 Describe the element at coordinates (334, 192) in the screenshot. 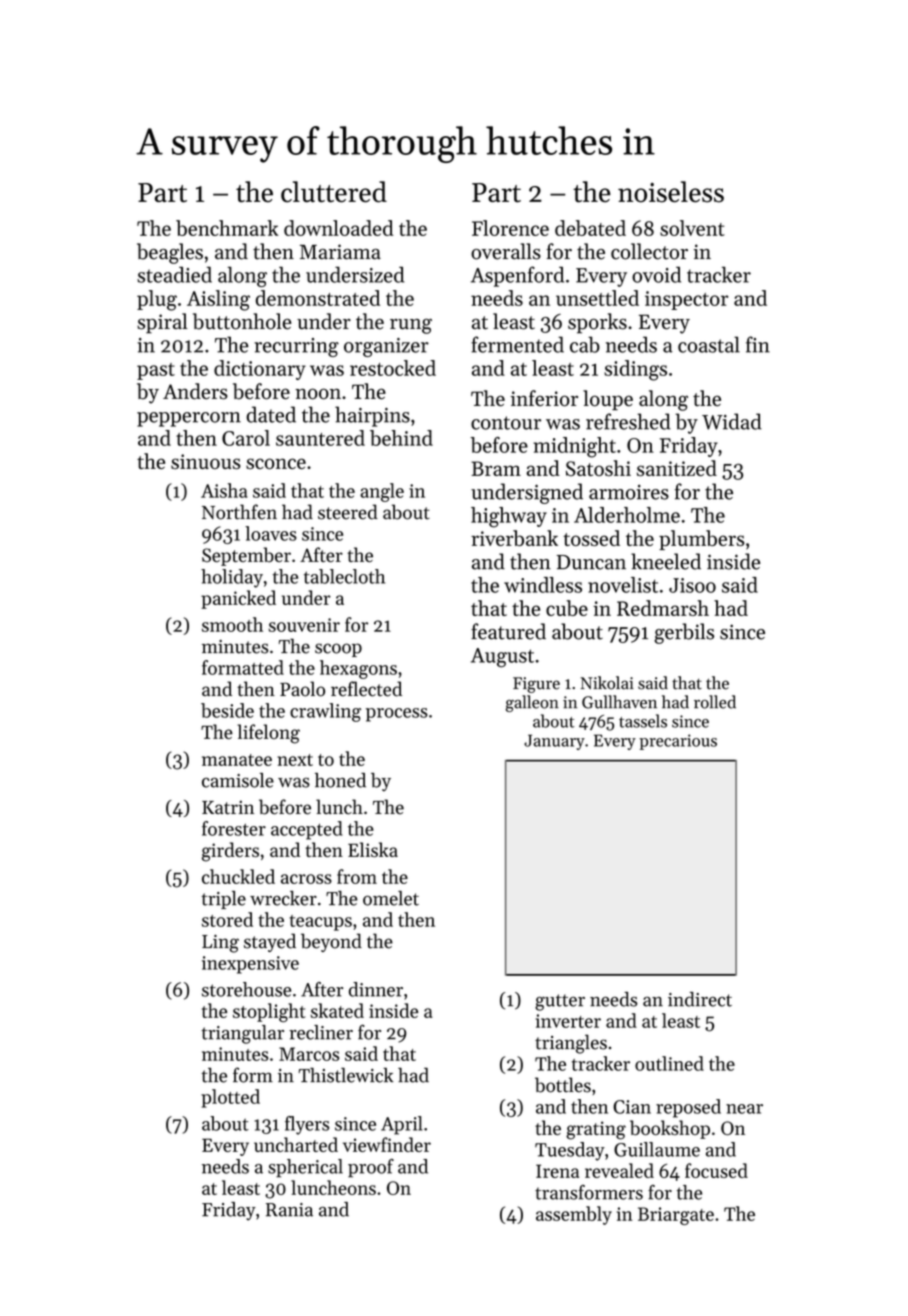

I see `cluttered` at that location.
